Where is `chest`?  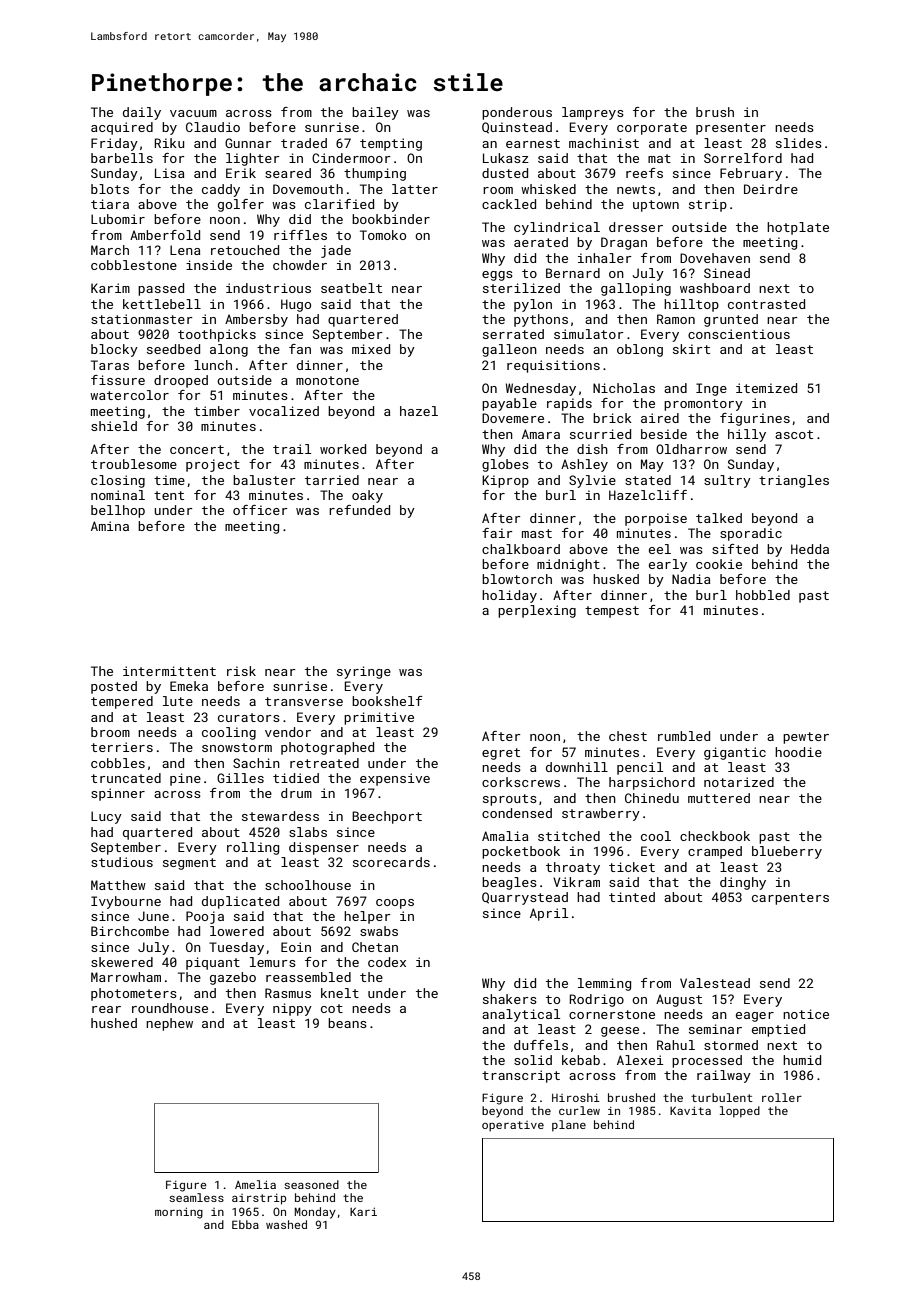
chest is located at coordinates (628, 736).
